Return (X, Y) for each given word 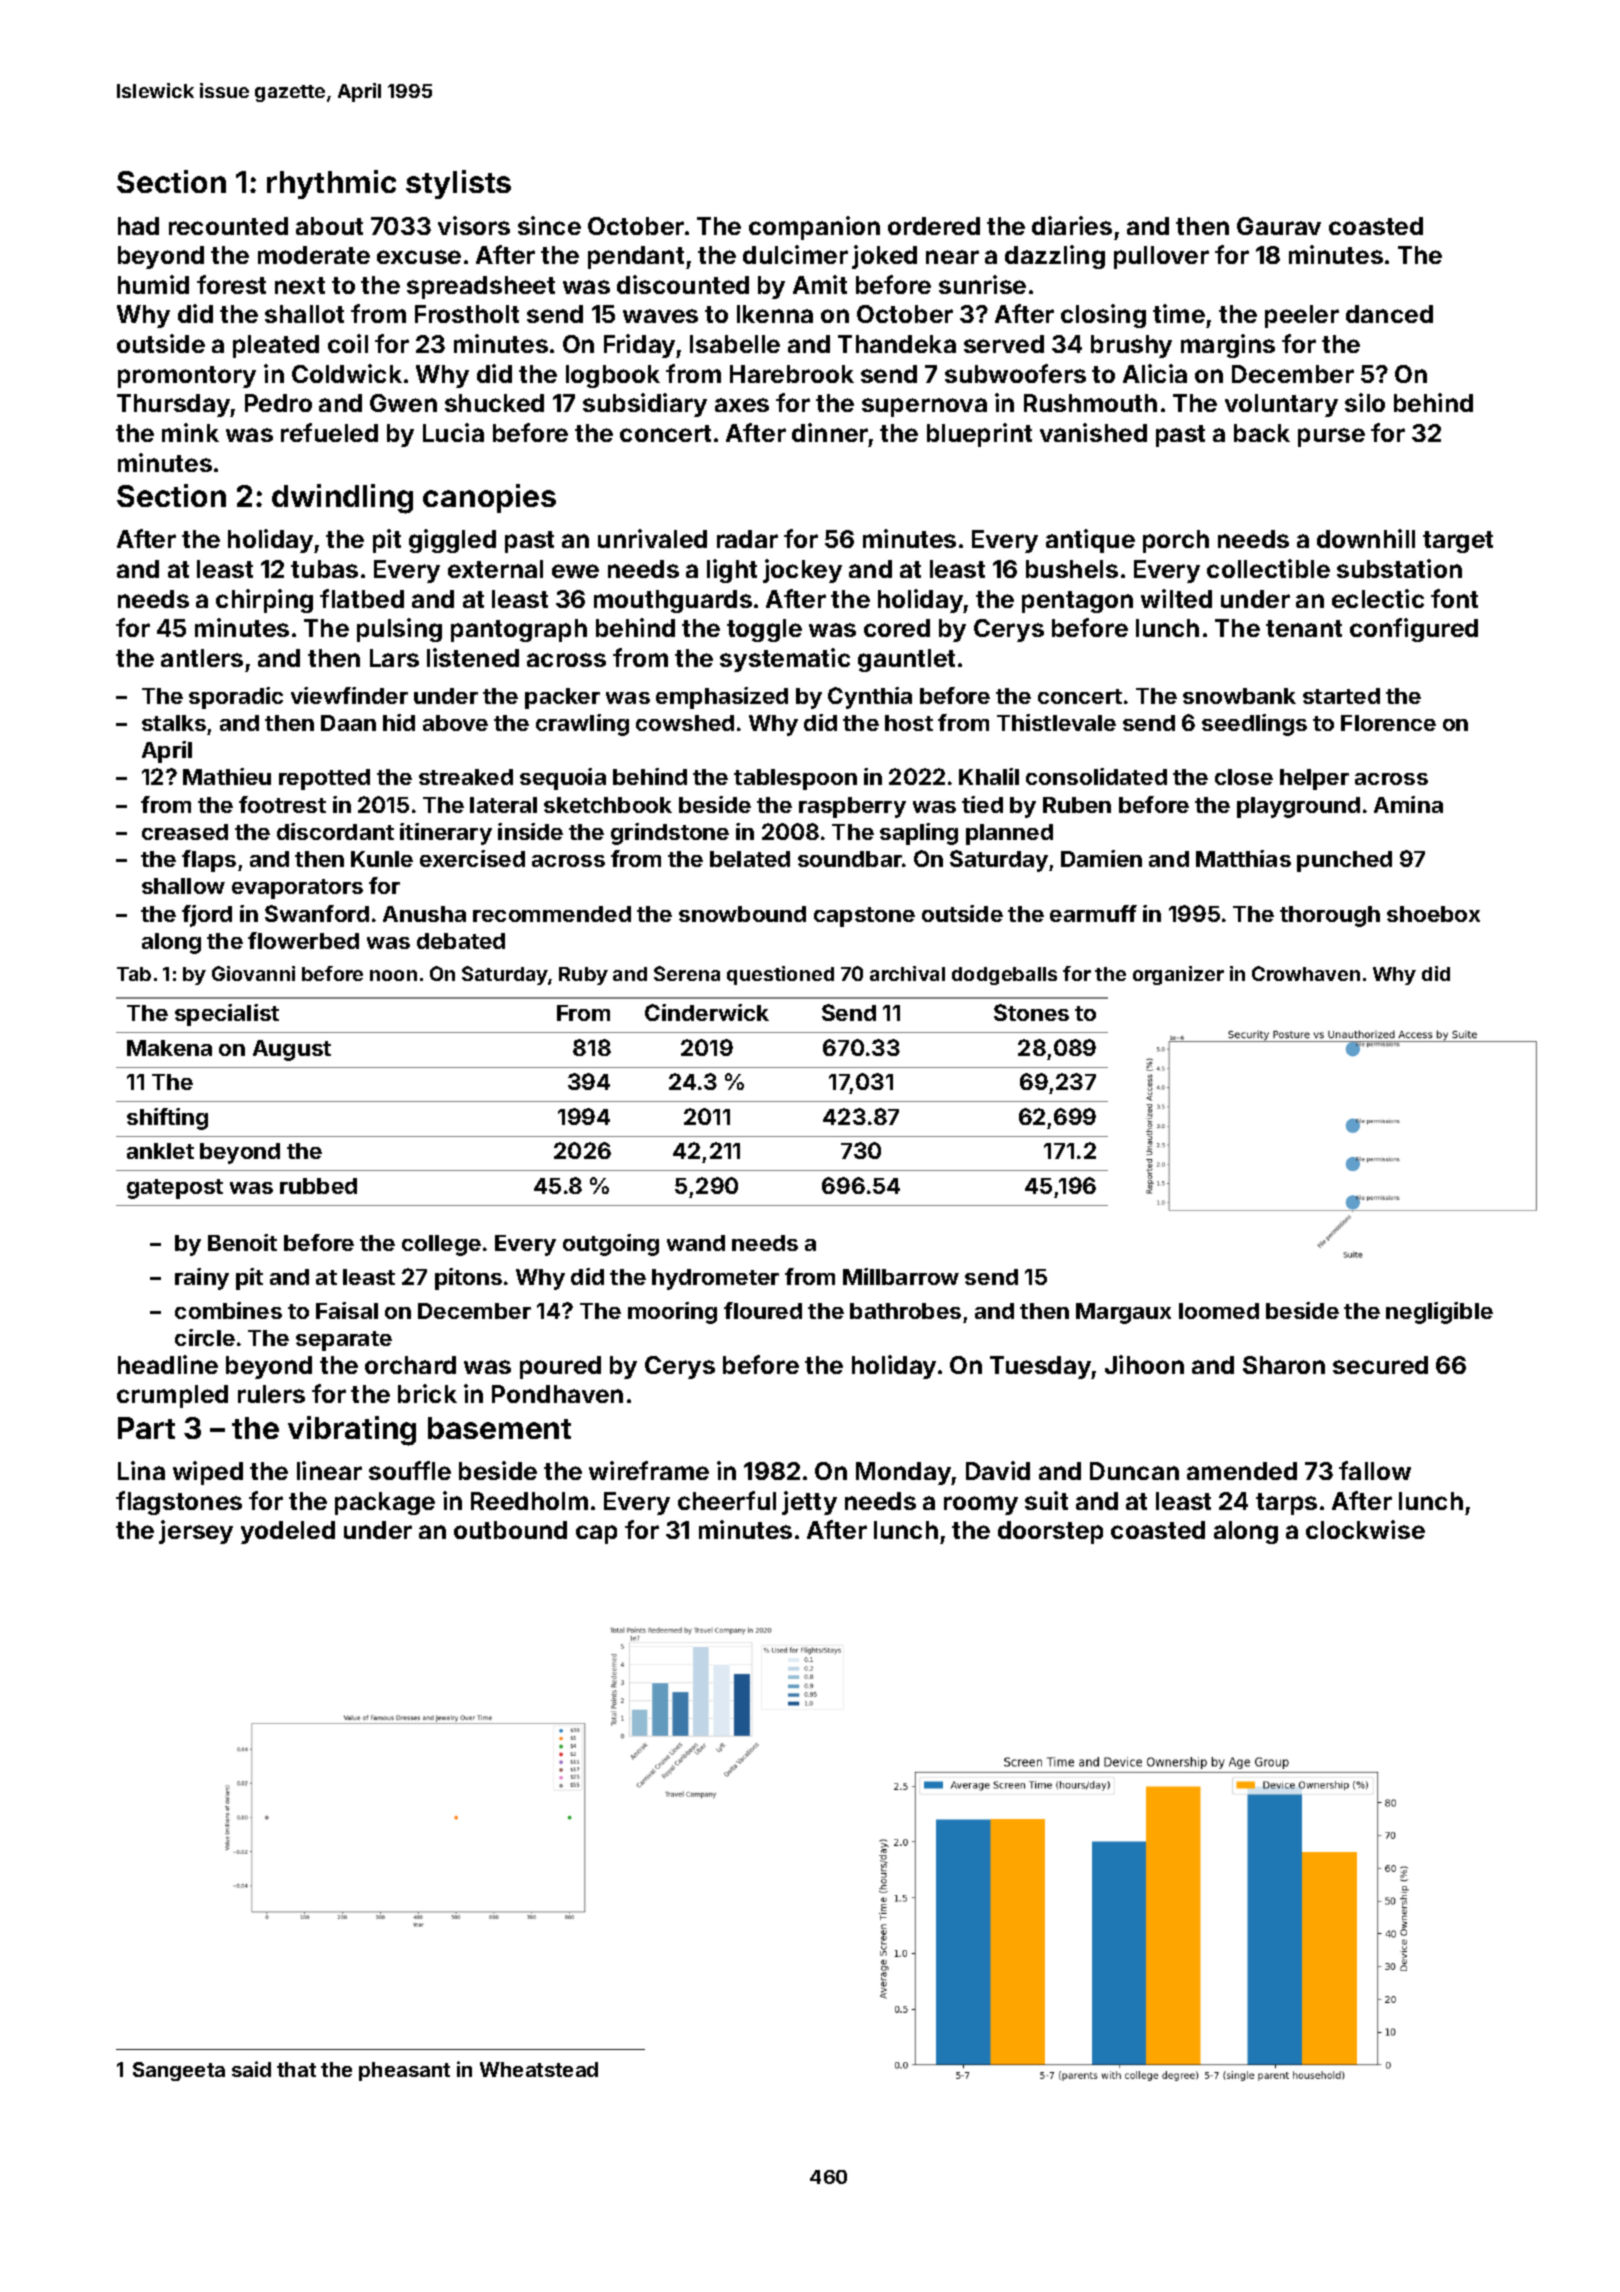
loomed (1219, 1311)
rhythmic (331, 184)
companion (814, 228)
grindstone (670, 834)
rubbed (318, 1186)
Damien (1101, 858)
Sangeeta (179, 2071)
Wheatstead (539, 2069)
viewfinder (349, 695)
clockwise (1365, 1529)
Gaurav (1279, 226)
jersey (196, 1532)
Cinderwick (707, 1012)
